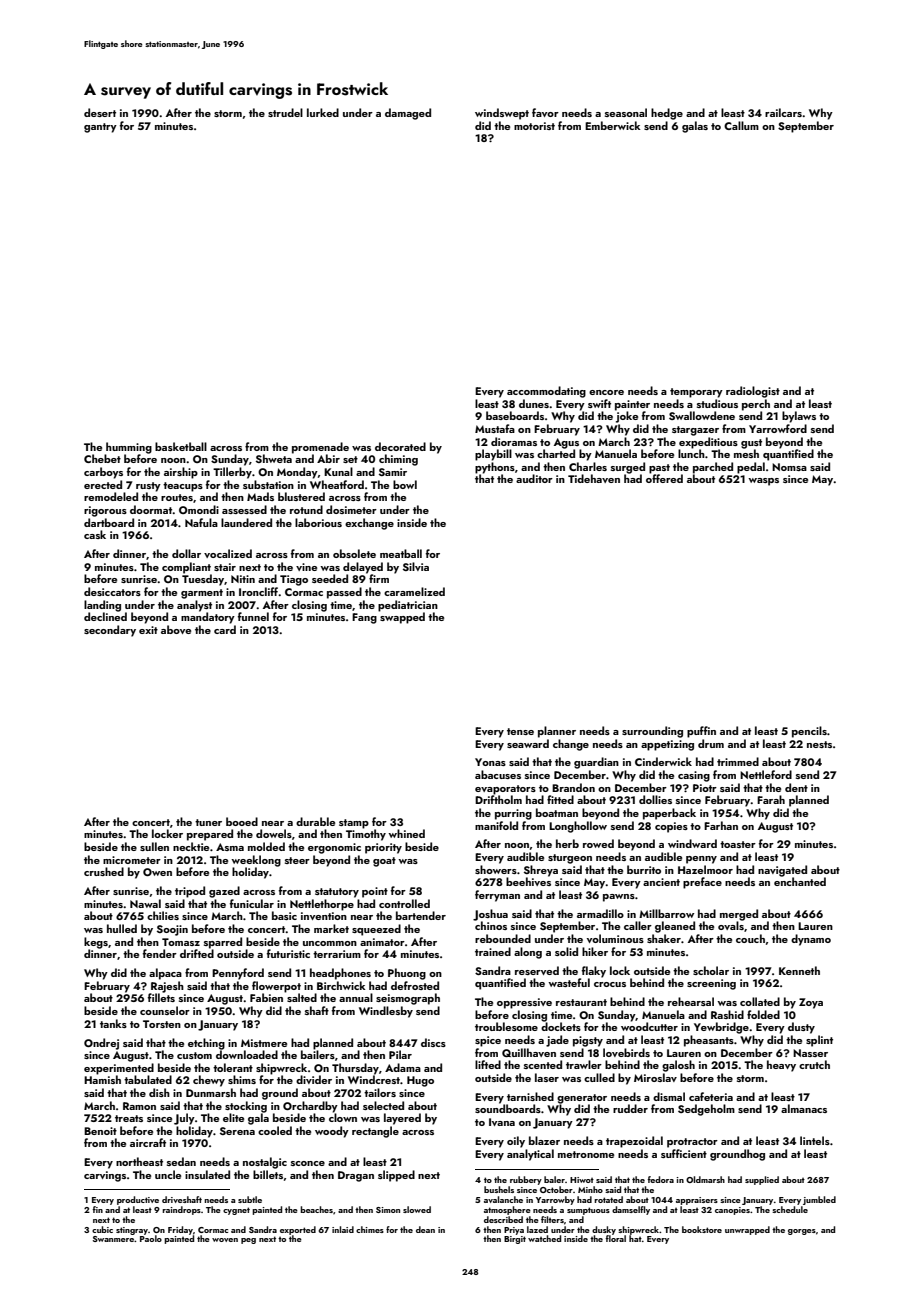  Describe the element at coordinates (151, 1238) in the image. I see `Paolo` at that location.
